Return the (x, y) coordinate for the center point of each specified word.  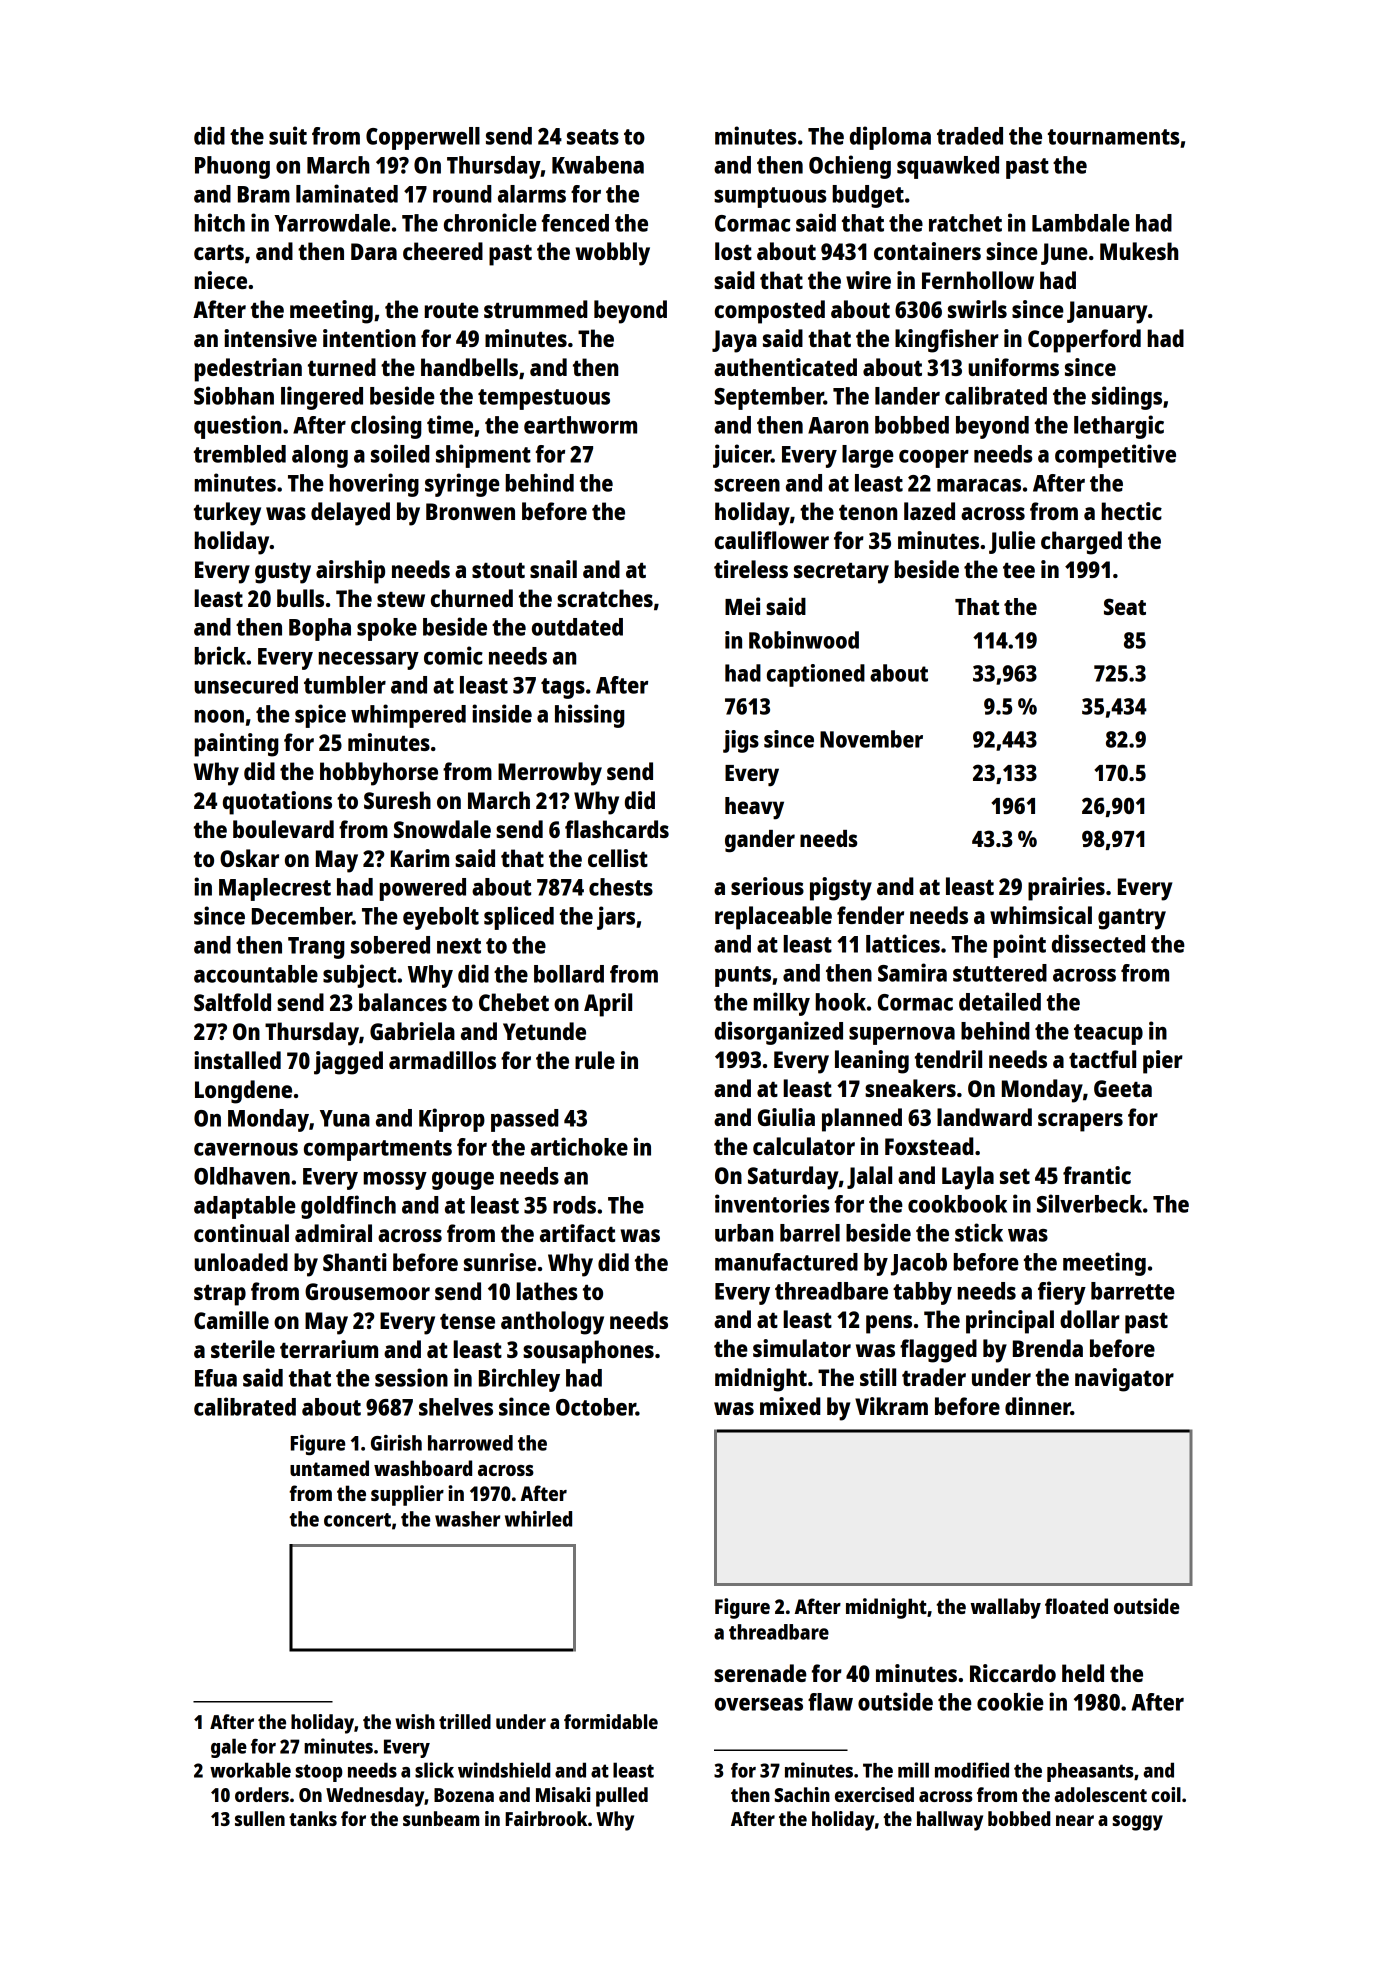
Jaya (734, 341)
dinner (1038, 1406)
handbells (469, 367)
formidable (611, 1721)
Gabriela (412, 1031)
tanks (313, 1818)
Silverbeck (1089, 1203)
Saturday (793, 1178)
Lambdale (1081, 223)
